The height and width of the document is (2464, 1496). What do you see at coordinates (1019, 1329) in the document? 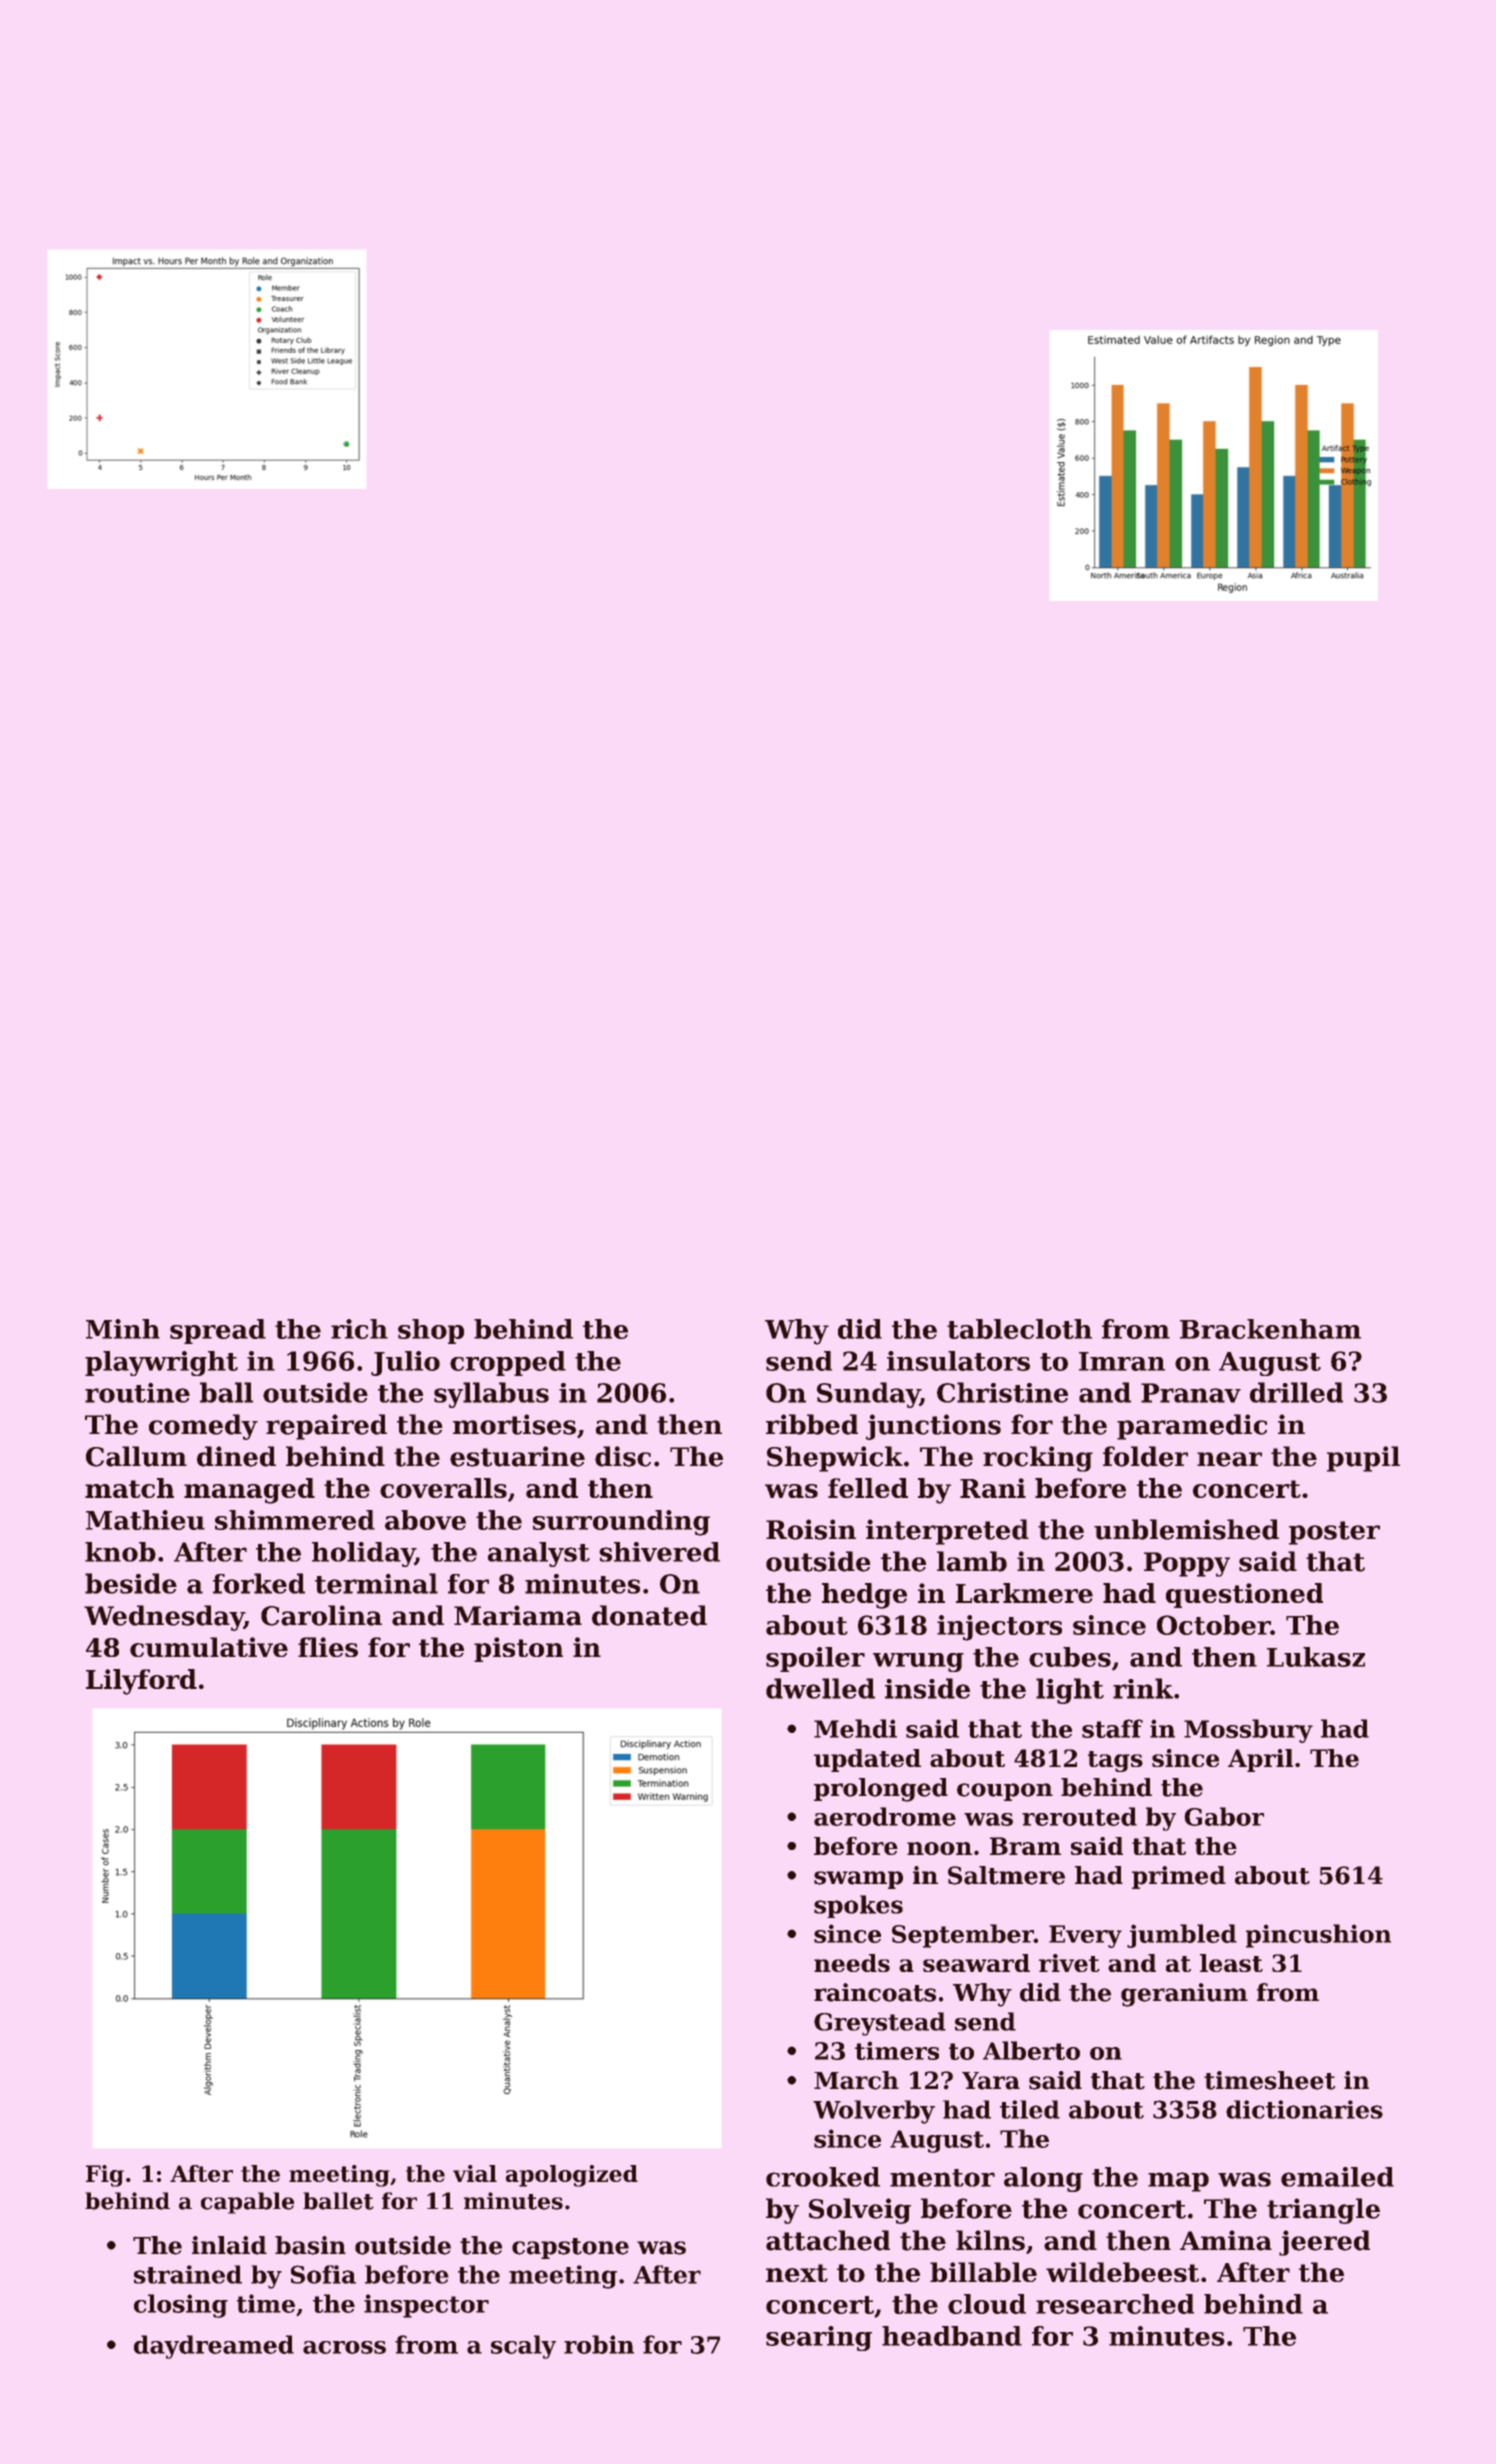
I see `tablecloth` at bounding box center [1019, 1329].
